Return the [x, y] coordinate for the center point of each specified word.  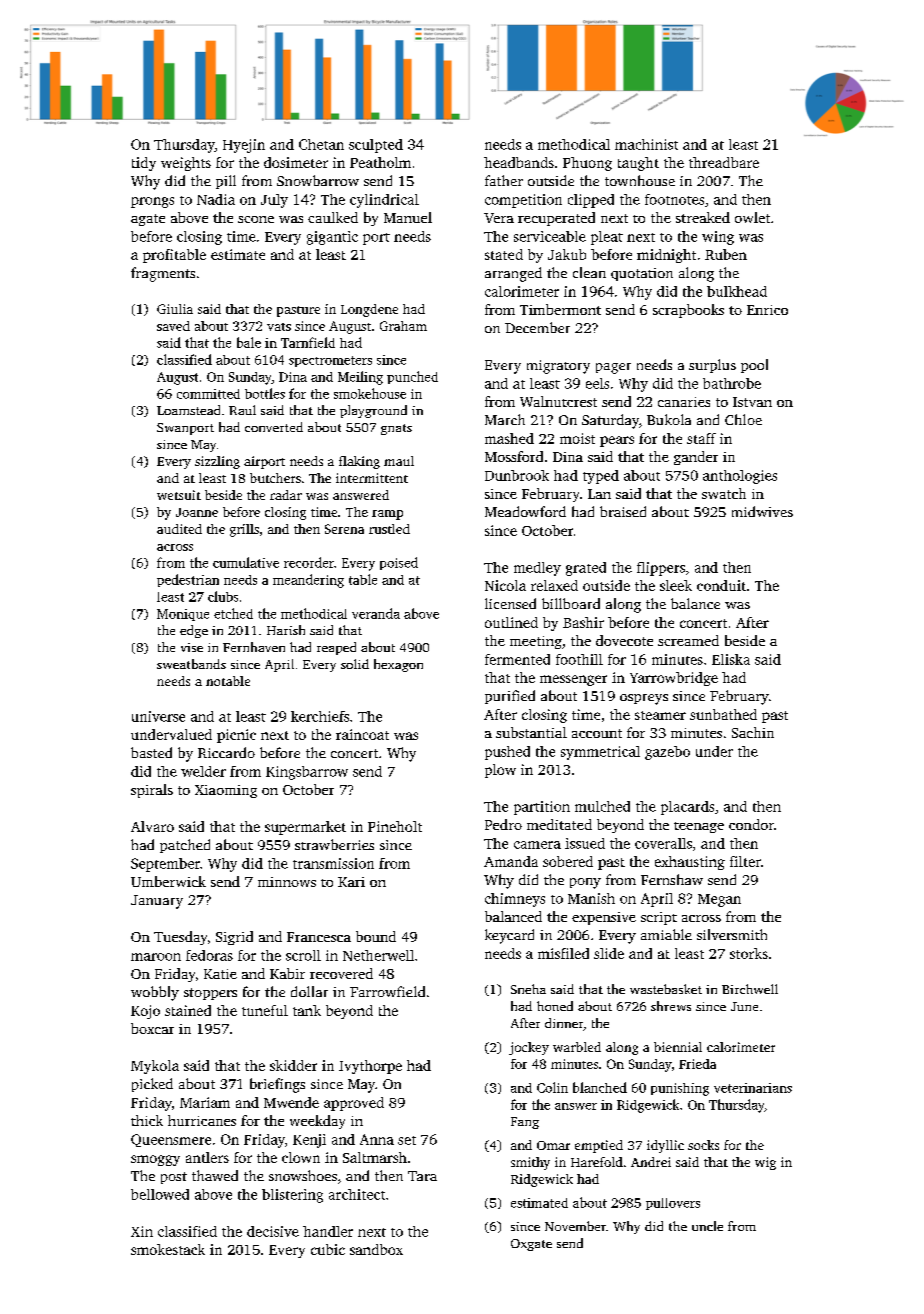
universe [158, 716]
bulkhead [737, 291]
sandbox [376, 1249]
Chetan [321, 144]
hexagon [398, 665]
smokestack [168, 1249]
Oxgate [531, 1245]
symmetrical [600, 753]
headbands [519, 162]
